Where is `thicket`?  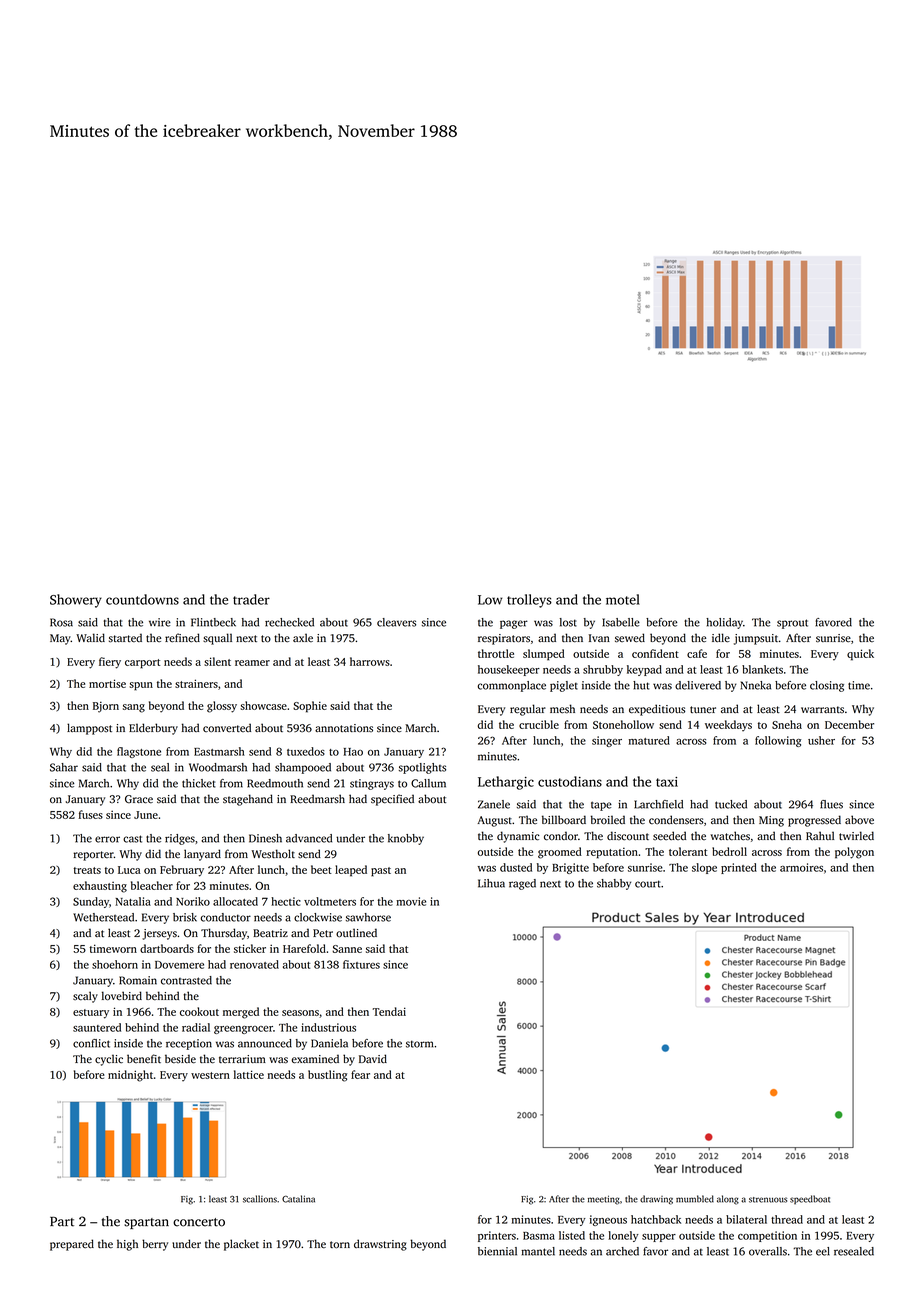
thicket is located at coordinates (199, 783).
